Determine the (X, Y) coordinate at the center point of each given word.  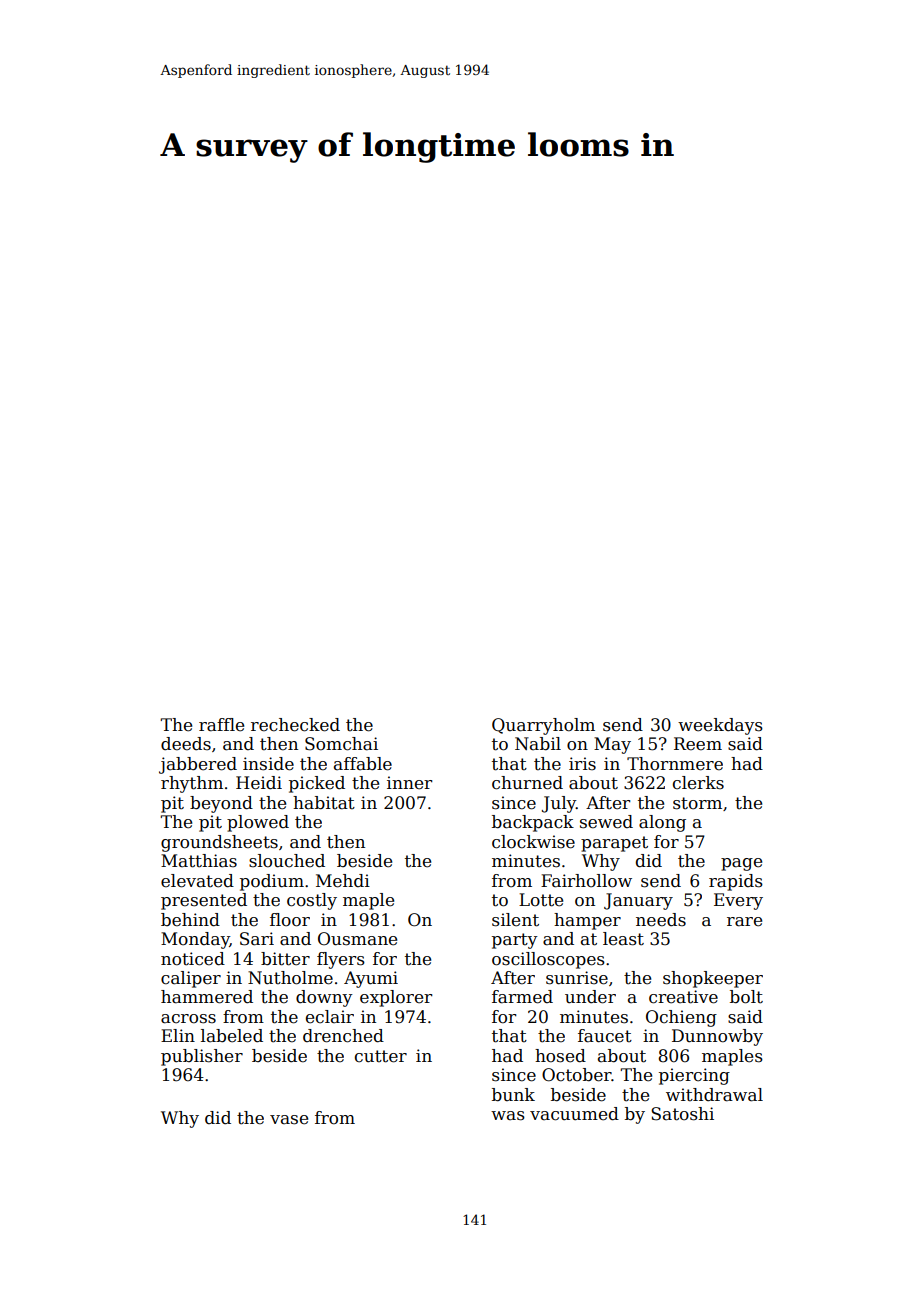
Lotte (541, 900)
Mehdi (343, 881)
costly (312, 901)
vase (289, 1120)
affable (363, 764)
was (508, 1116)
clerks (698, 783)
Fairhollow (586, 881)
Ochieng (681, 1018)
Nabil (538, 744)
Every (738, 901)
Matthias (199, 861)
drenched (343, 1036)
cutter (381, 1056)
